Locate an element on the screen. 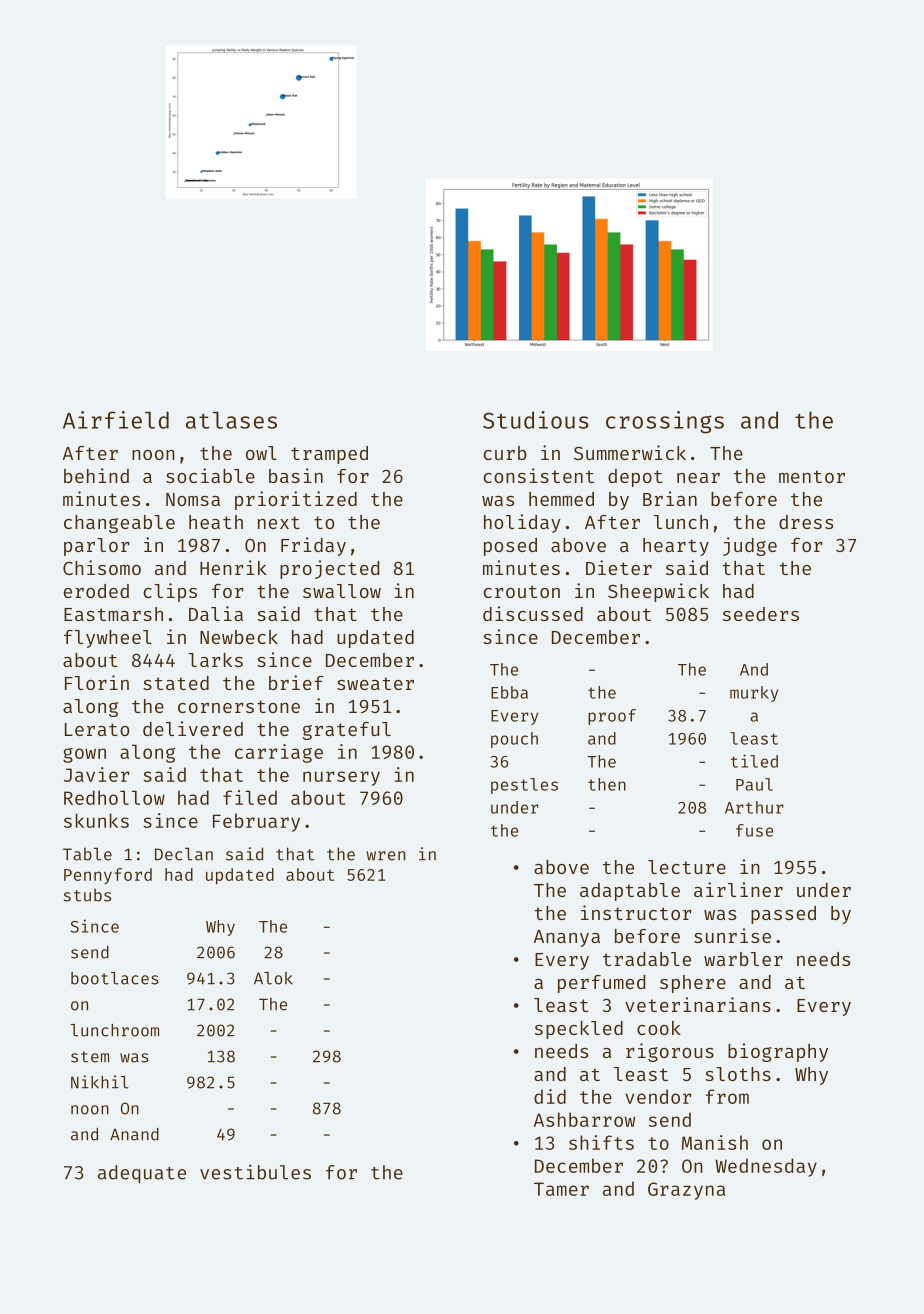 The image size is (924, 1314). vestibules is located at coordinates (255, 1172).
